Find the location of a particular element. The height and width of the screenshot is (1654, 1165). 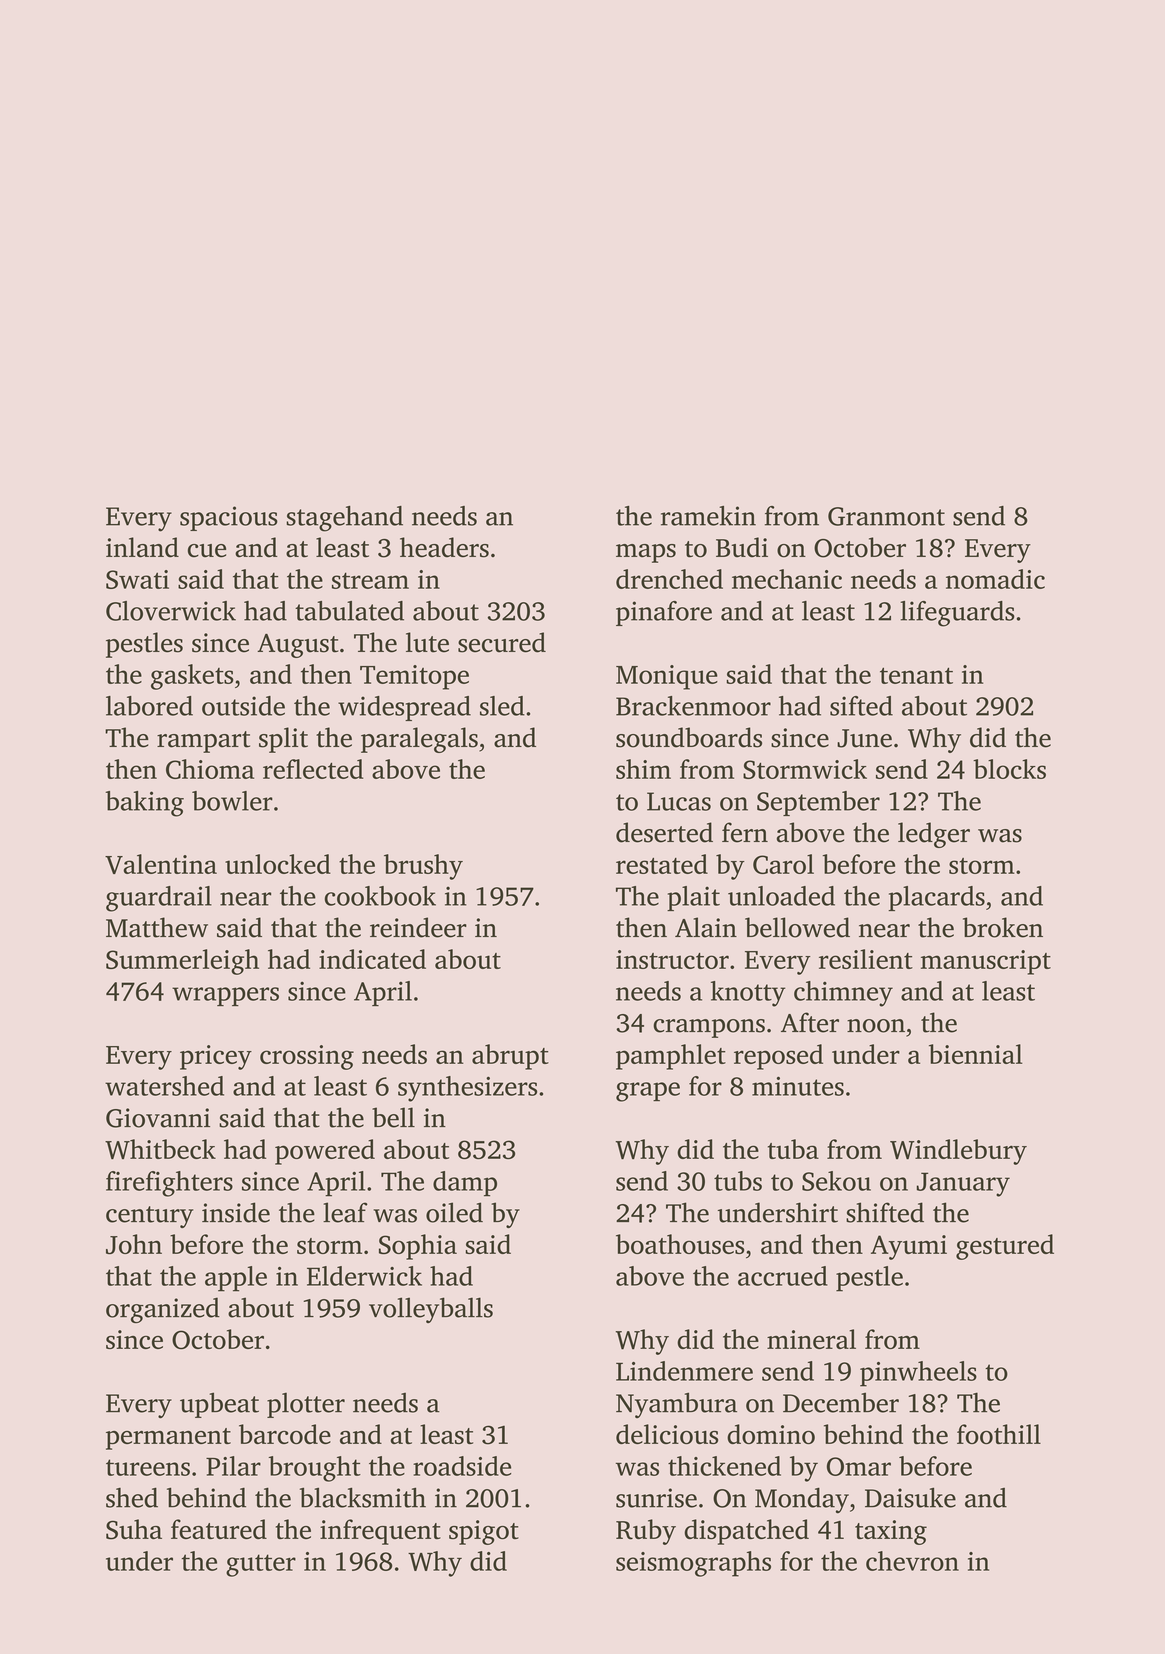

Windlebury is located at coordinates (958, 1152).
